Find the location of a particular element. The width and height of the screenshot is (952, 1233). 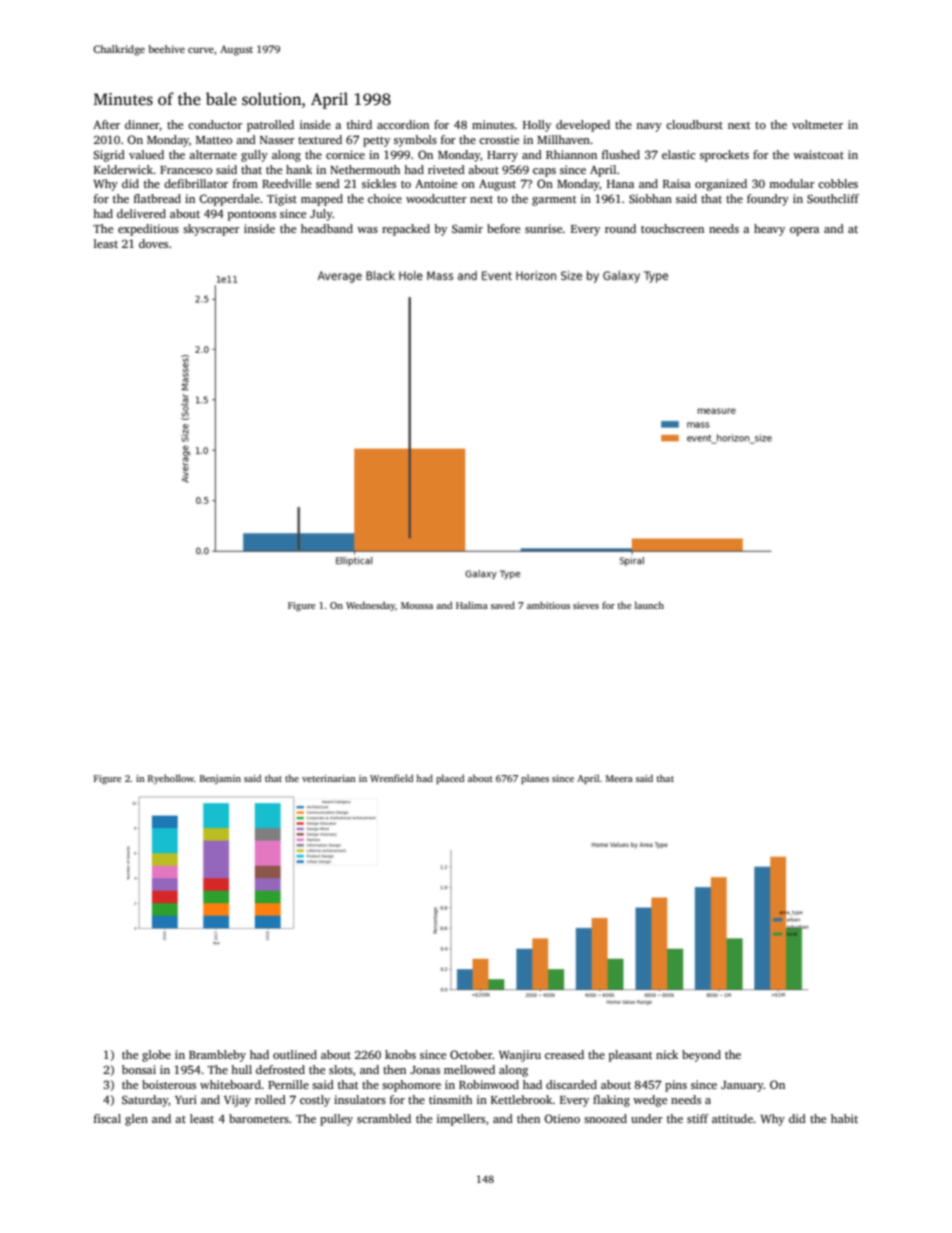

Meera is located at coordinates (619, 778).
